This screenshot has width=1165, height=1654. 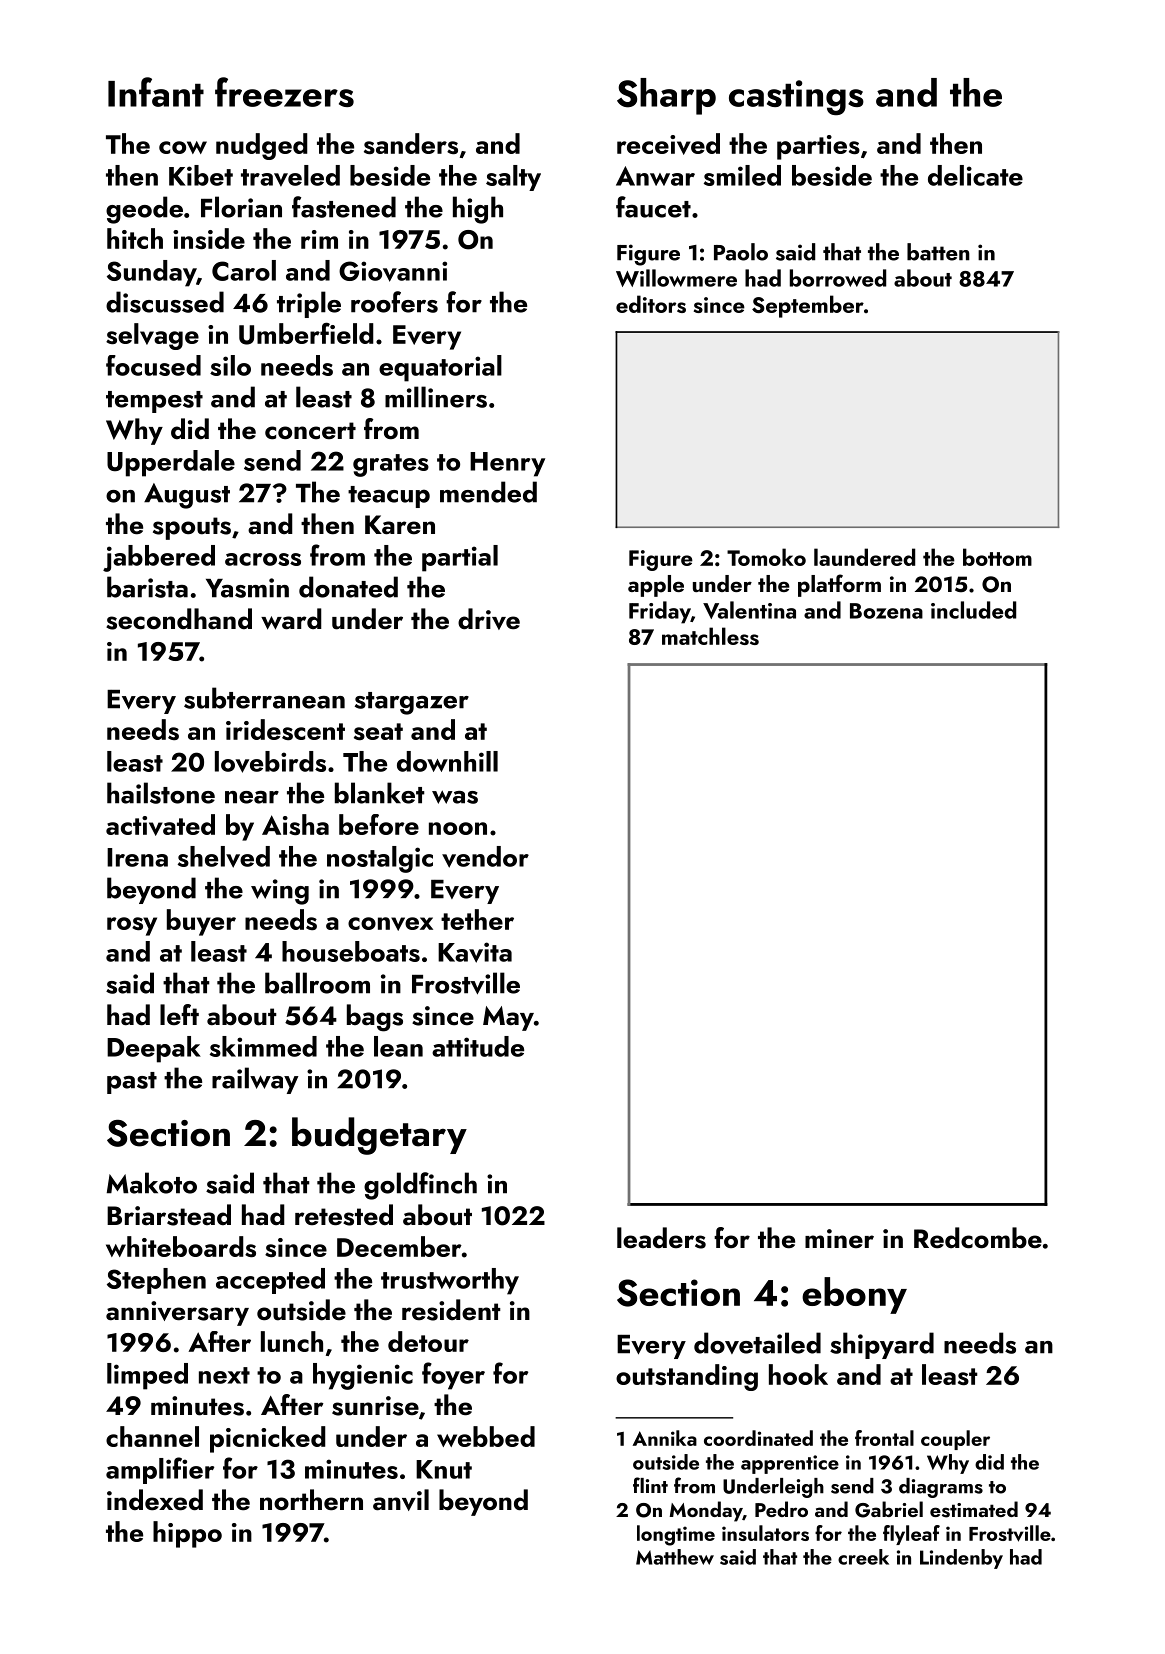 What do you see at coordinates (311, 1500) in the screenshot?
I see `northern` at bounding box center [311, 1500].
